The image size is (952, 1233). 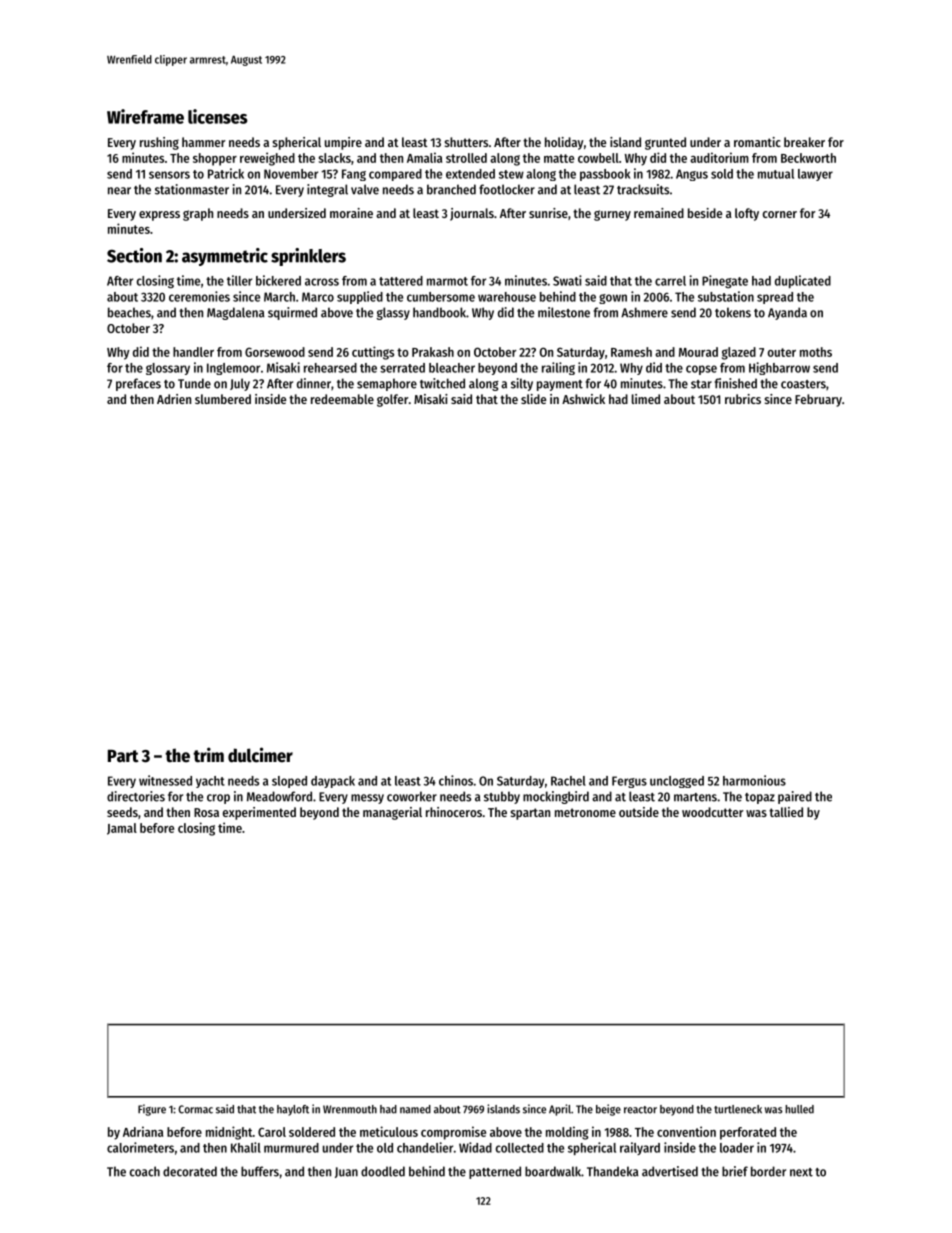 I want to click on tallied, so click(x=786, y=812).
